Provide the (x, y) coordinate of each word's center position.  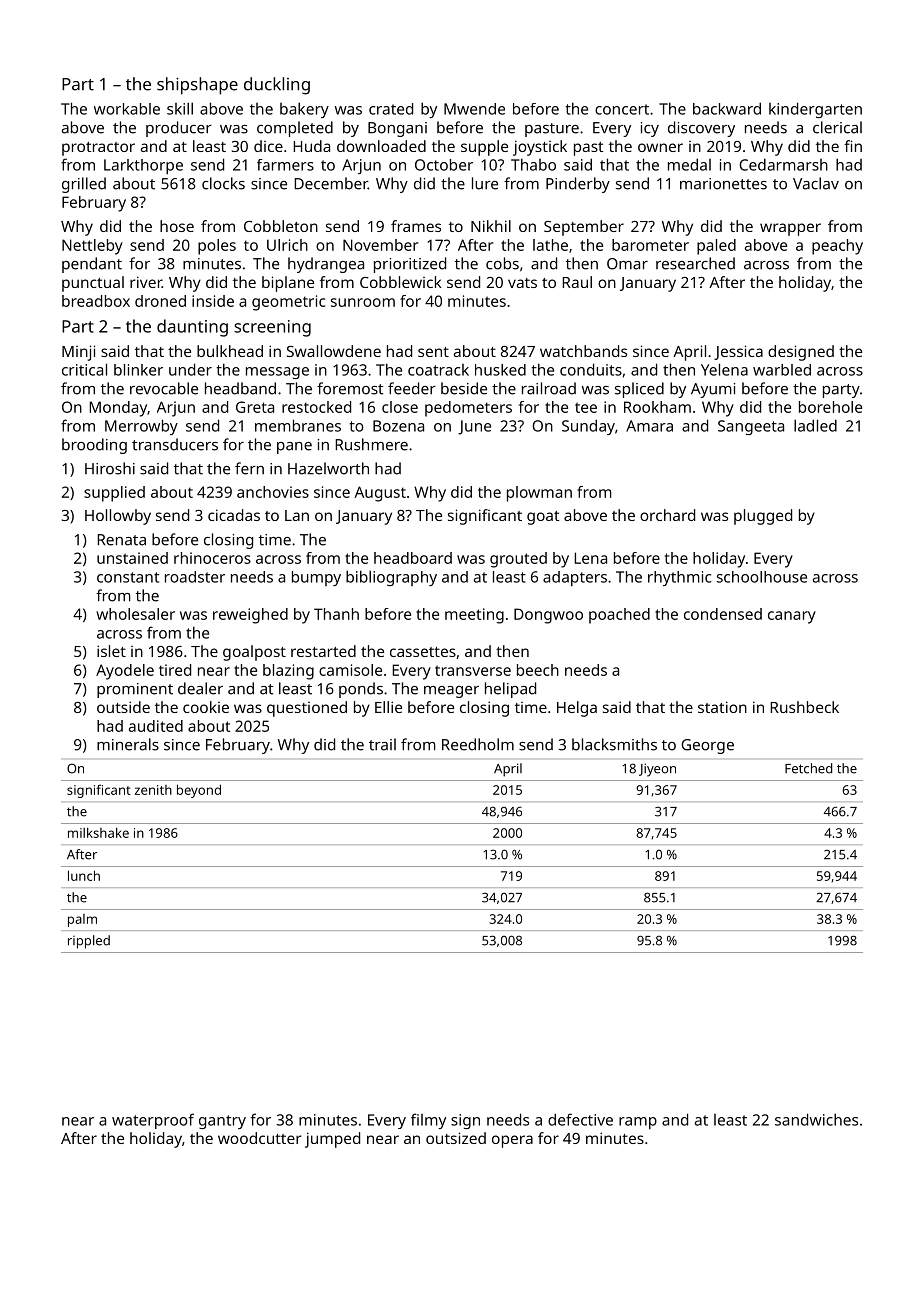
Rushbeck (804, 707)
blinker (138, 370)
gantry (222, 1122)
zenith (153, 790)
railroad (549, 388)
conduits (591, 369)
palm (82, 920)
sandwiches (816, 1119)
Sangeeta (751, 427)
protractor (98, 149)
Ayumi (713, 390)
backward (727, 108)
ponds (361, 690)
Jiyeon (657, 770)
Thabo (533, 164)
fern (249, 468)
